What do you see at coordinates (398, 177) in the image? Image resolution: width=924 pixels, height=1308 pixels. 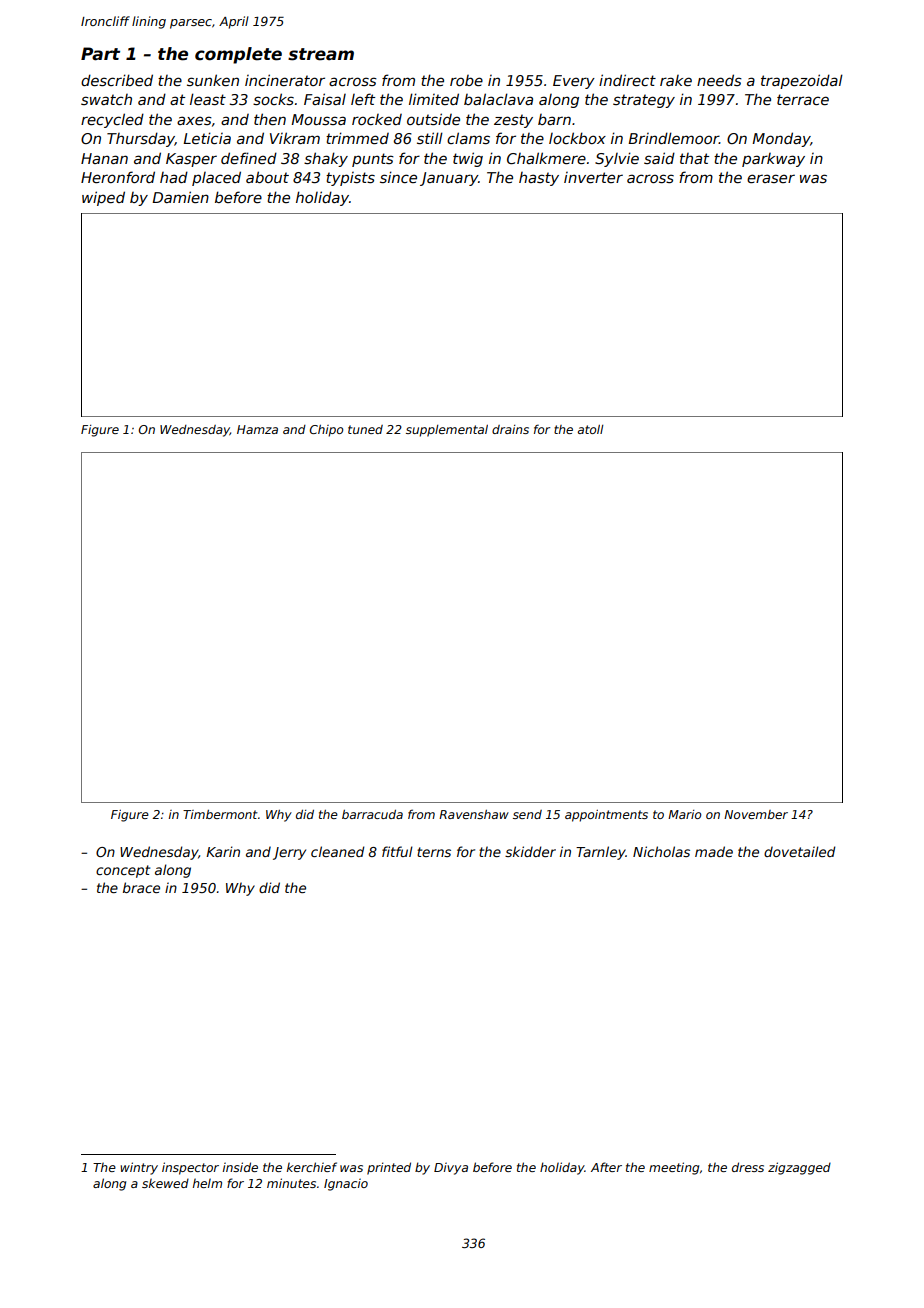 I see `since` at bounding box center [398, 177].
